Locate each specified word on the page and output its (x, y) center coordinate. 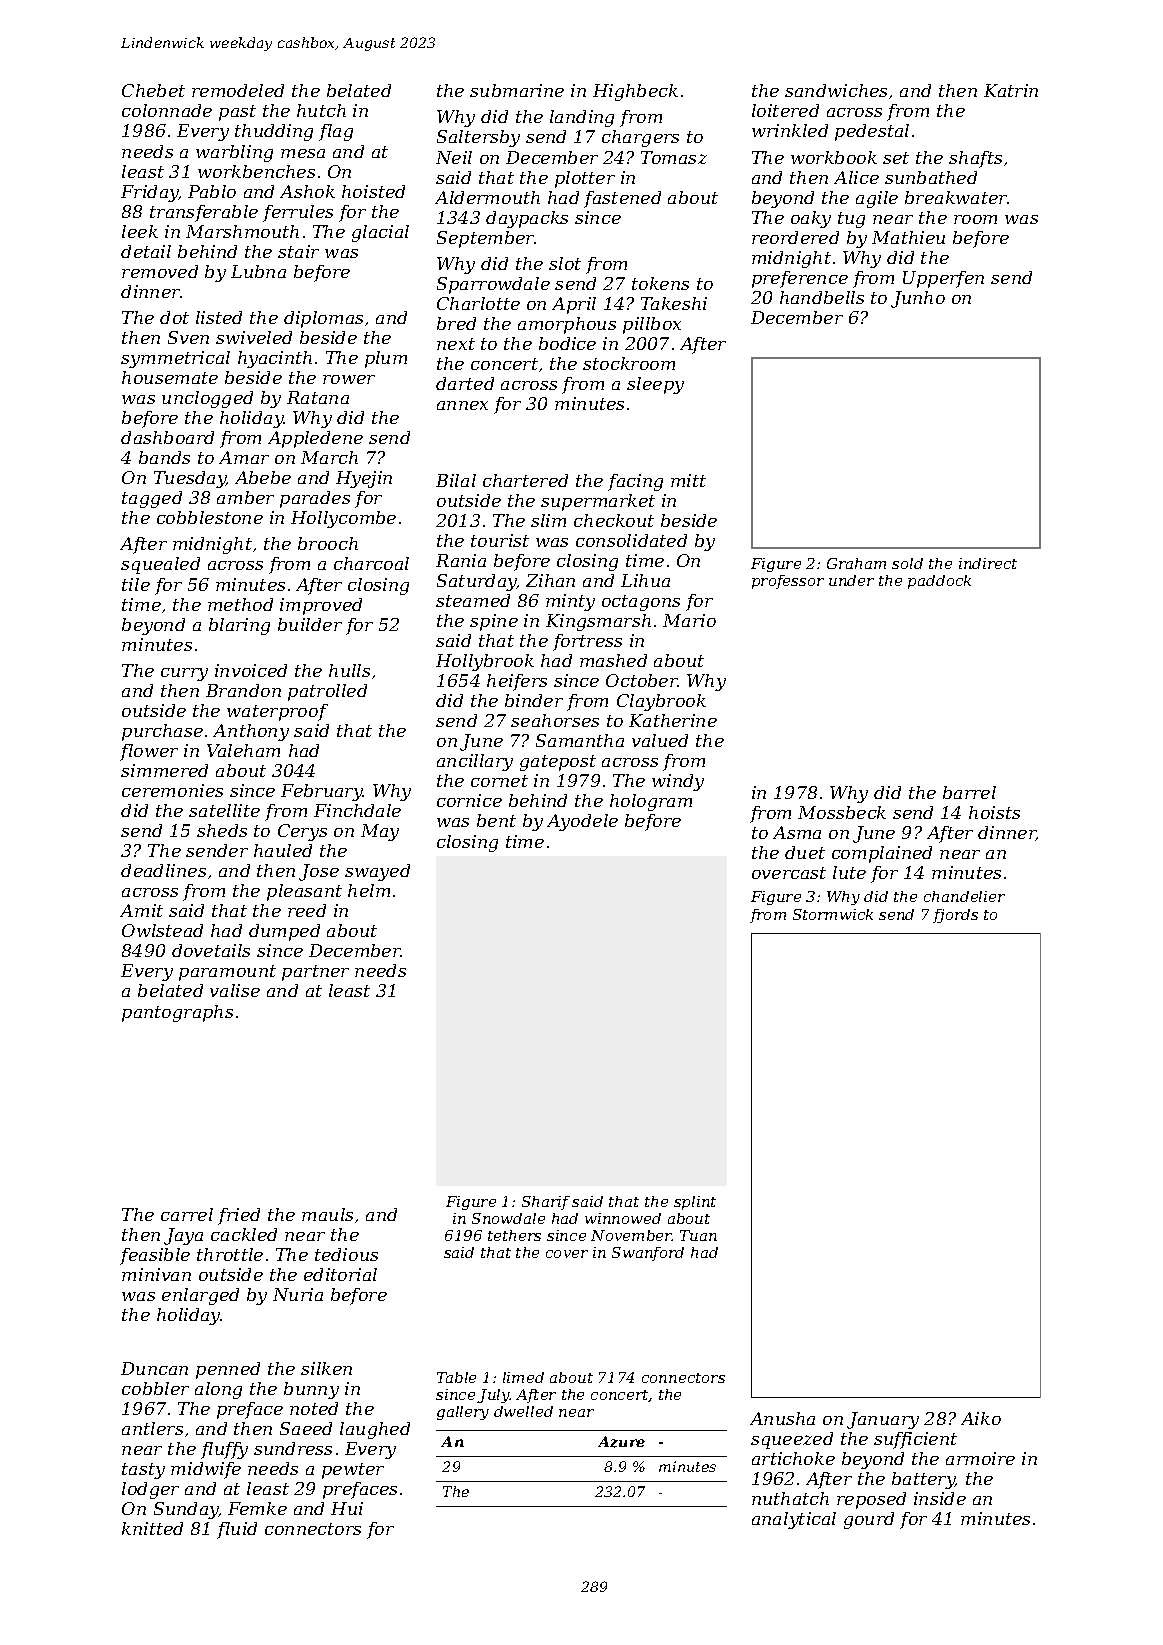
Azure (621, 1442)
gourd (869, 1520)
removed (160, 271)
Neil (454, 157)
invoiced (251, 670)
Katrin (1011, 90)
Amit (141, 910)
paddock (939, 582)
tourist (500, 540)
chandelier (964, 896)
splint (695, 1203)
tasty (143, 1471)
